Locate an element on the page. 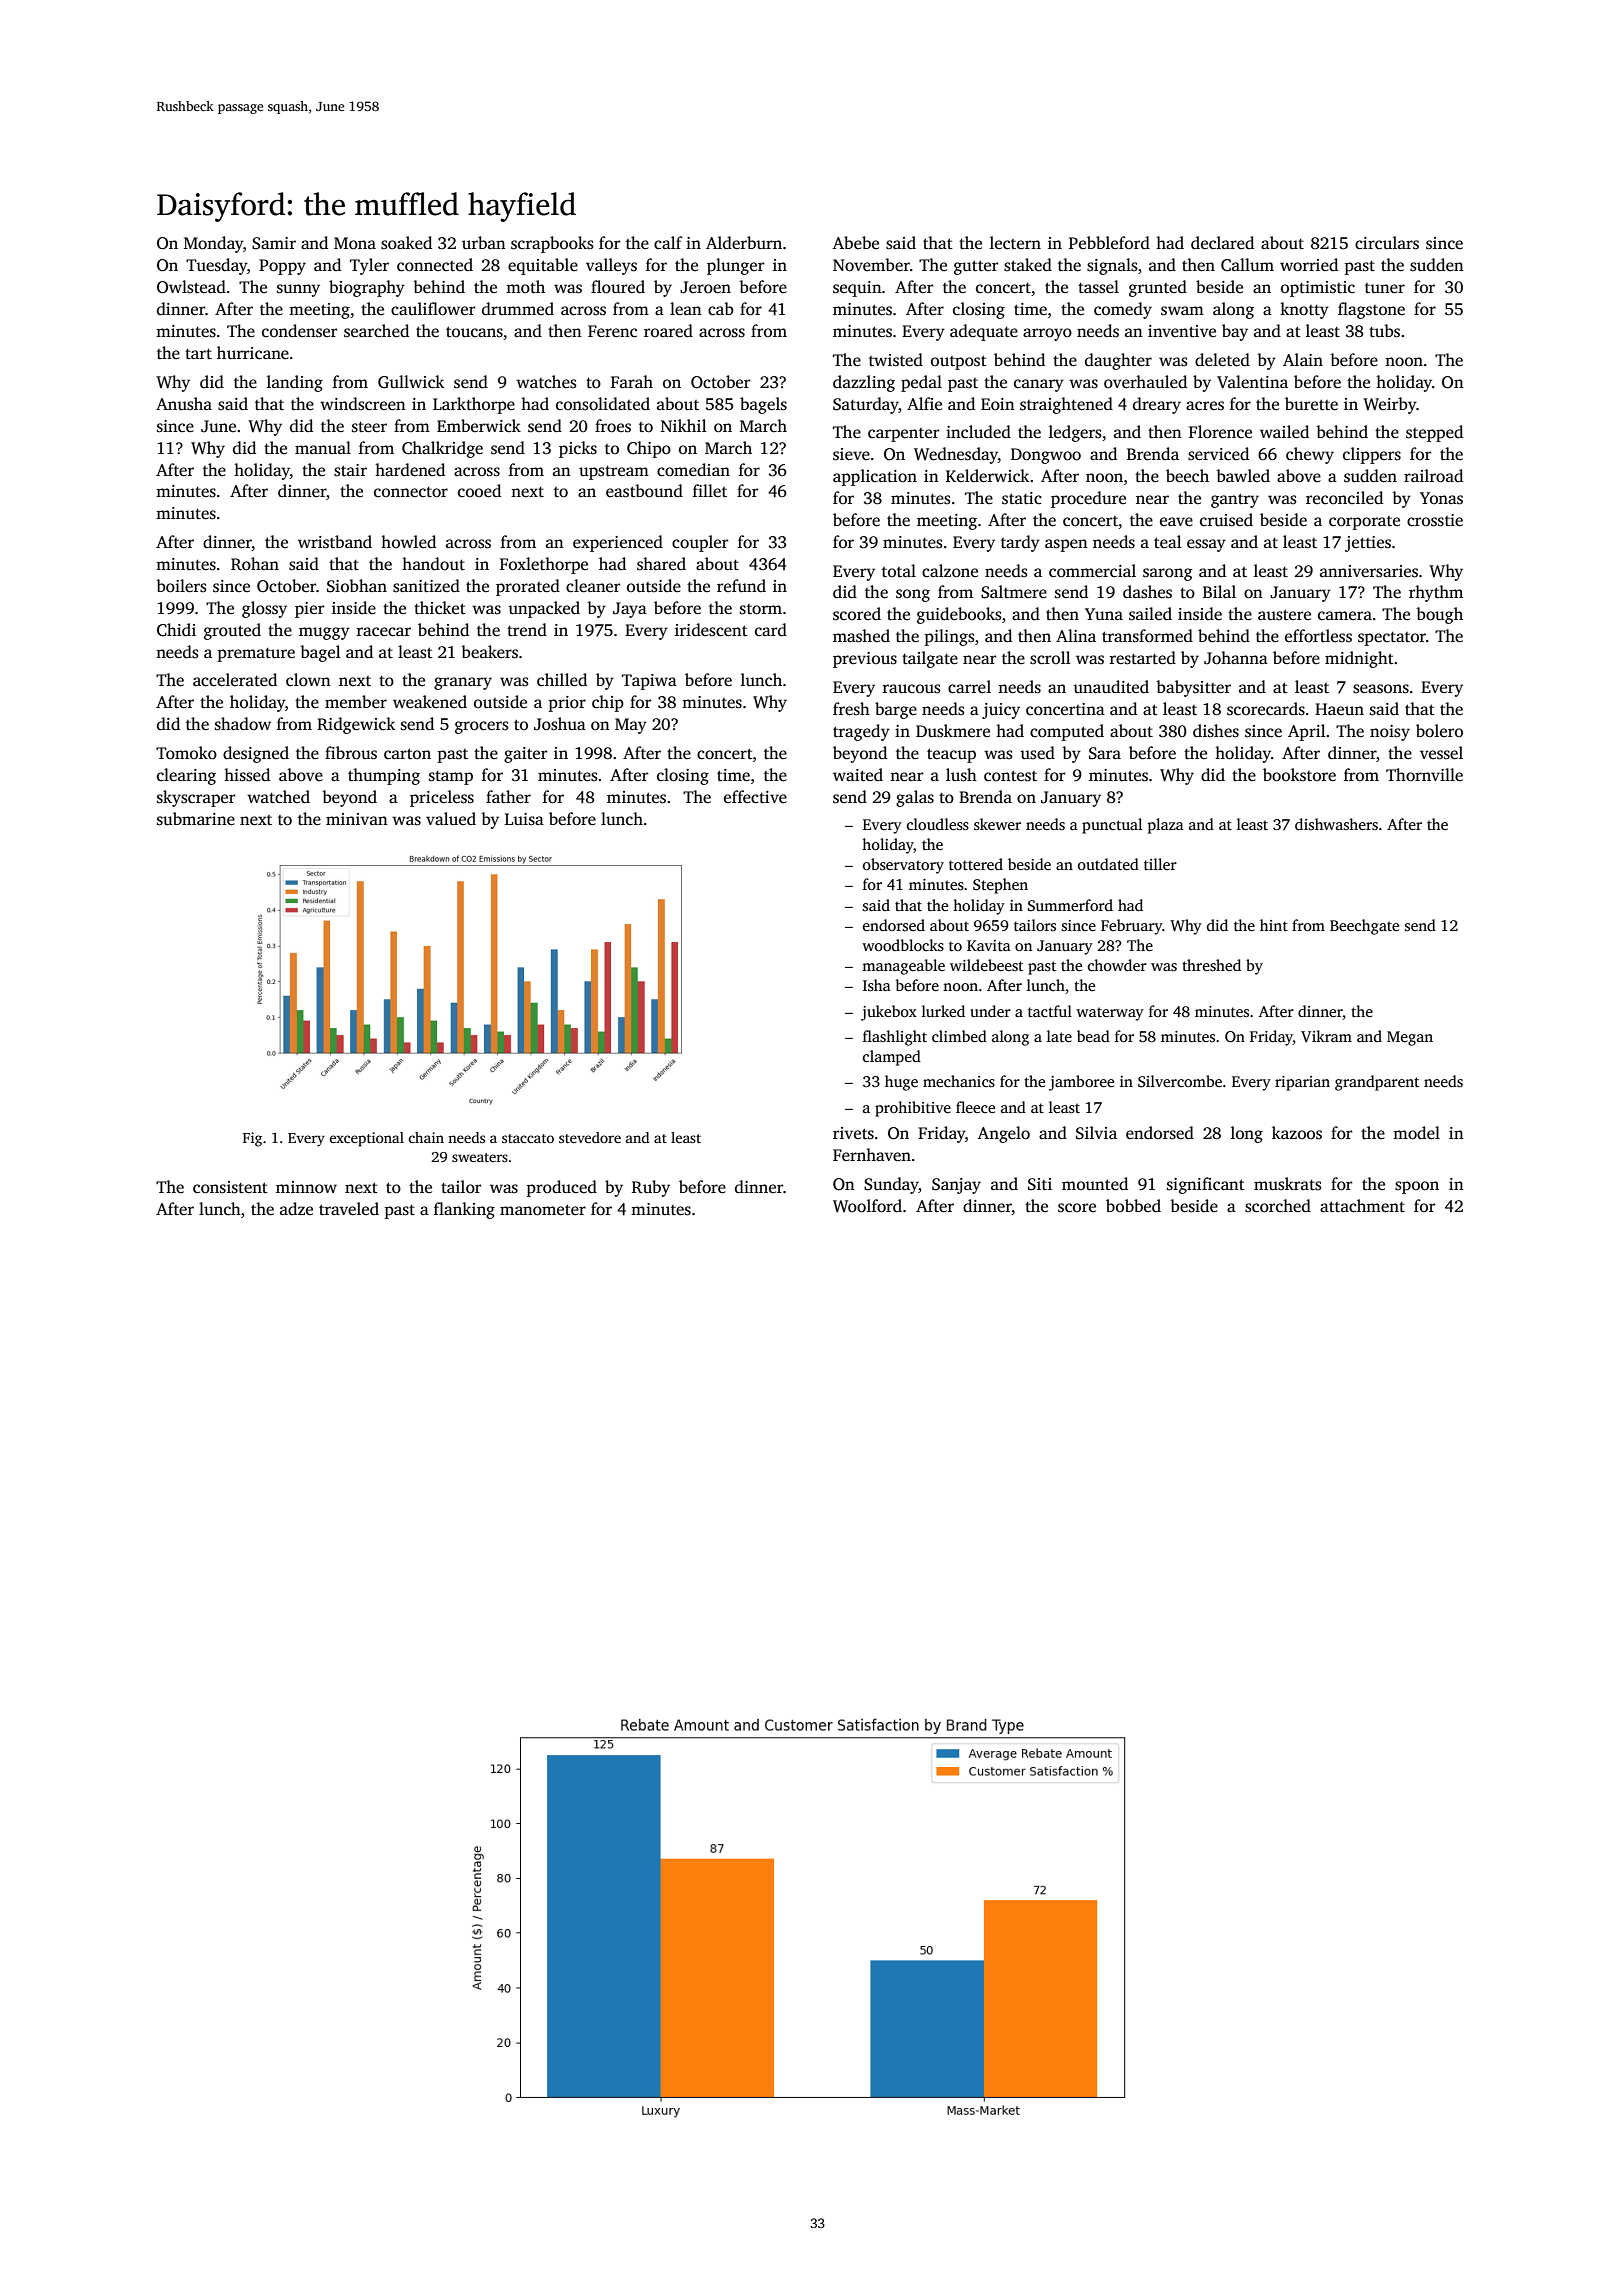 Image resolution: width=1620 pixels, height=2292 pixels. boilers is located at coordinates (181, 586).
